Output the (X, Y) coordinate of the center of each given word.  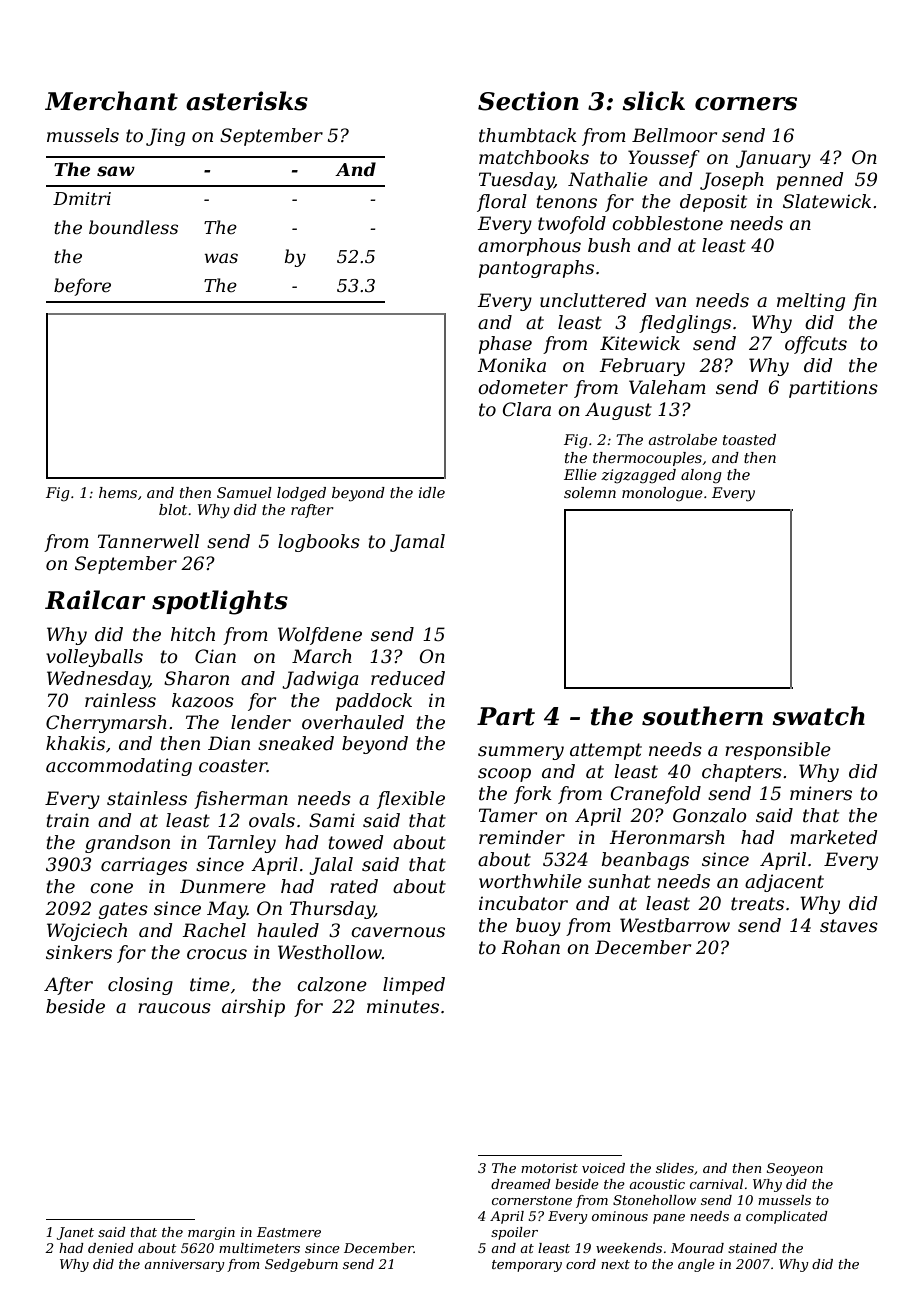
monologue (662, 494)
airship (253, 1008)
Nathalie (608, 179)
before (82, 287)
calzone (332, 984)
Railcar (95, 600)
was (221, 258)
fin (864, 302)
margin (211, 1233)
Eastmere (289, 1232)
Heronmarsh (667, 837)
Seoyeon (795, 1169)
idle (431, 492)
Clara (527, 409)
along (701, 476)
